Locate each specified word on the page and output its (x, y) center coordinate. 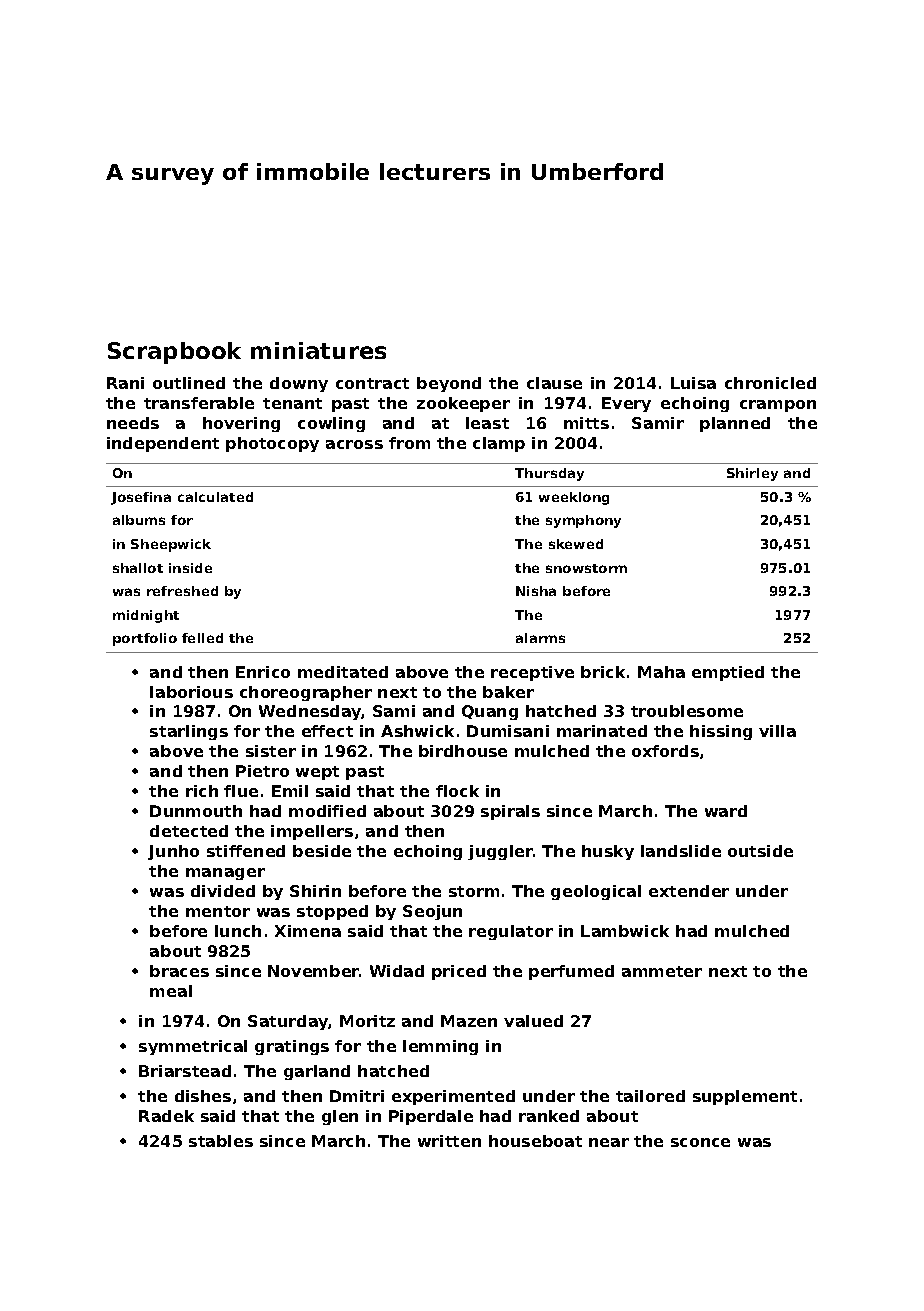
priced (459, 972)
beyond (449, 384)
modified (327, 811)
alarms (540, 638)
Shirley (752, 474)
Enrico (263, 672)
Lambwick (625, 931)
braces (179, 971)
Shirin (315, 891)
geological (596, 892)
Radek (166, 1116)
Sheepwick (171, 545)
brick (603, 672)
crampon (778, 406)
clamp (499, 444)
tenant (292, 403)
